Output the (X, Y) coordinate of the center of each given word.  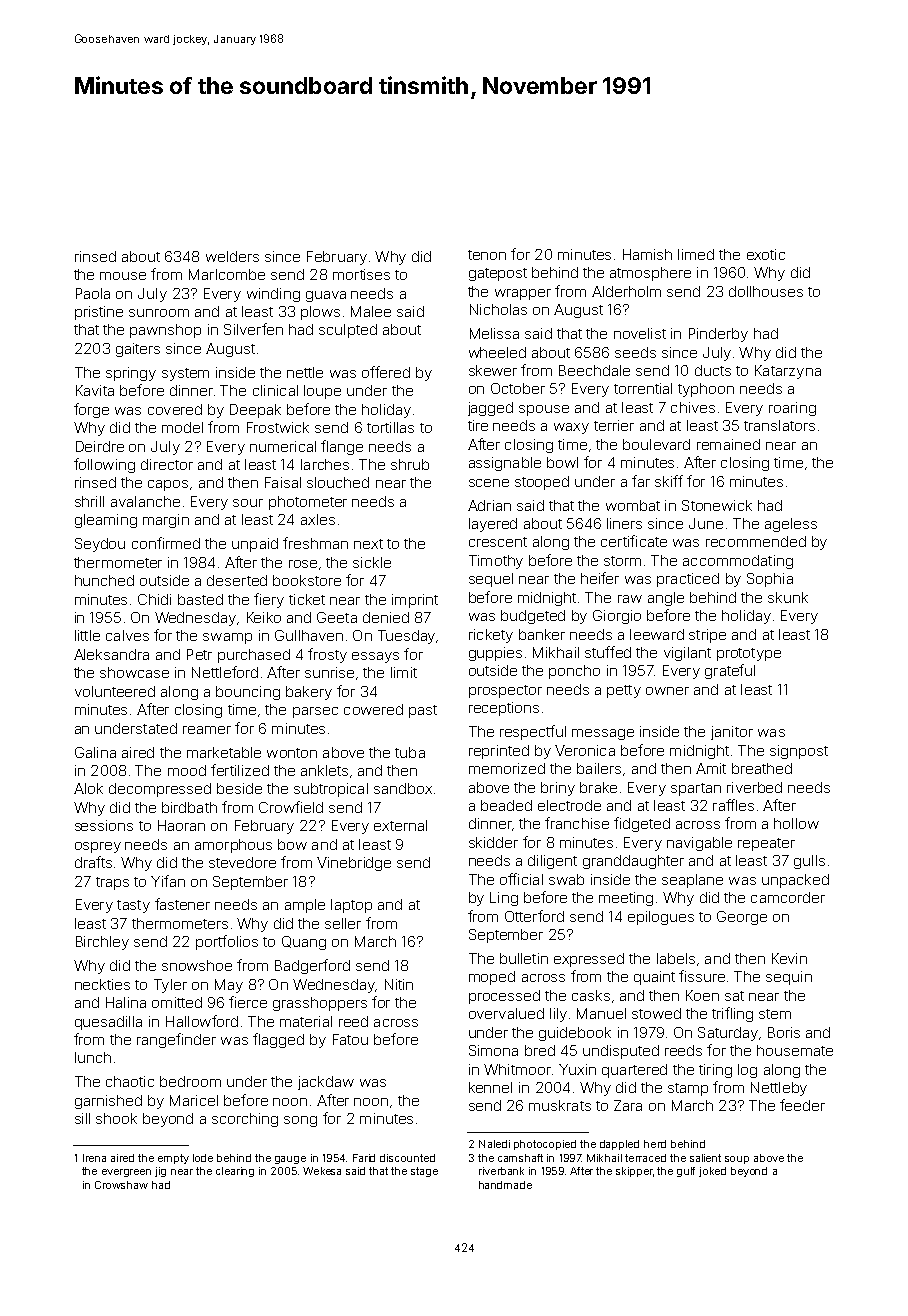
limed (696, 254)
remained (728, 444)
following (104, 465)
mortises (361, 274)
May (229, 986)
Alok (88, 788)
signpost (799, 752)
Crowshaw (121, 1185)
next (368, 544)
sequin (789, 978)
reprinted (499, 752)
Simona (493, 1050)
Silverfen (253, 329)
